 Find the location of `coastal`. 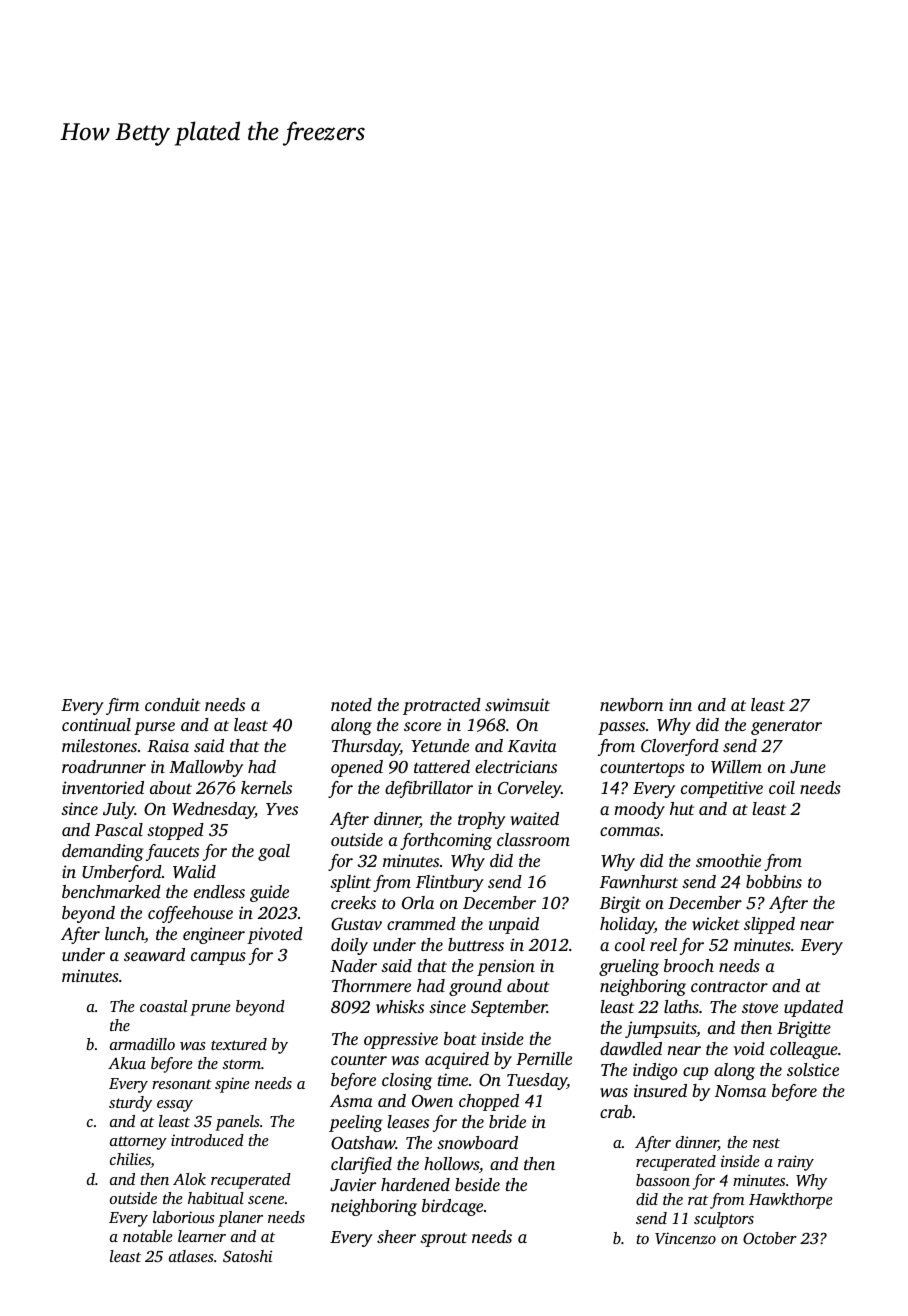

coastal is located at coordinates (163, 1006).
